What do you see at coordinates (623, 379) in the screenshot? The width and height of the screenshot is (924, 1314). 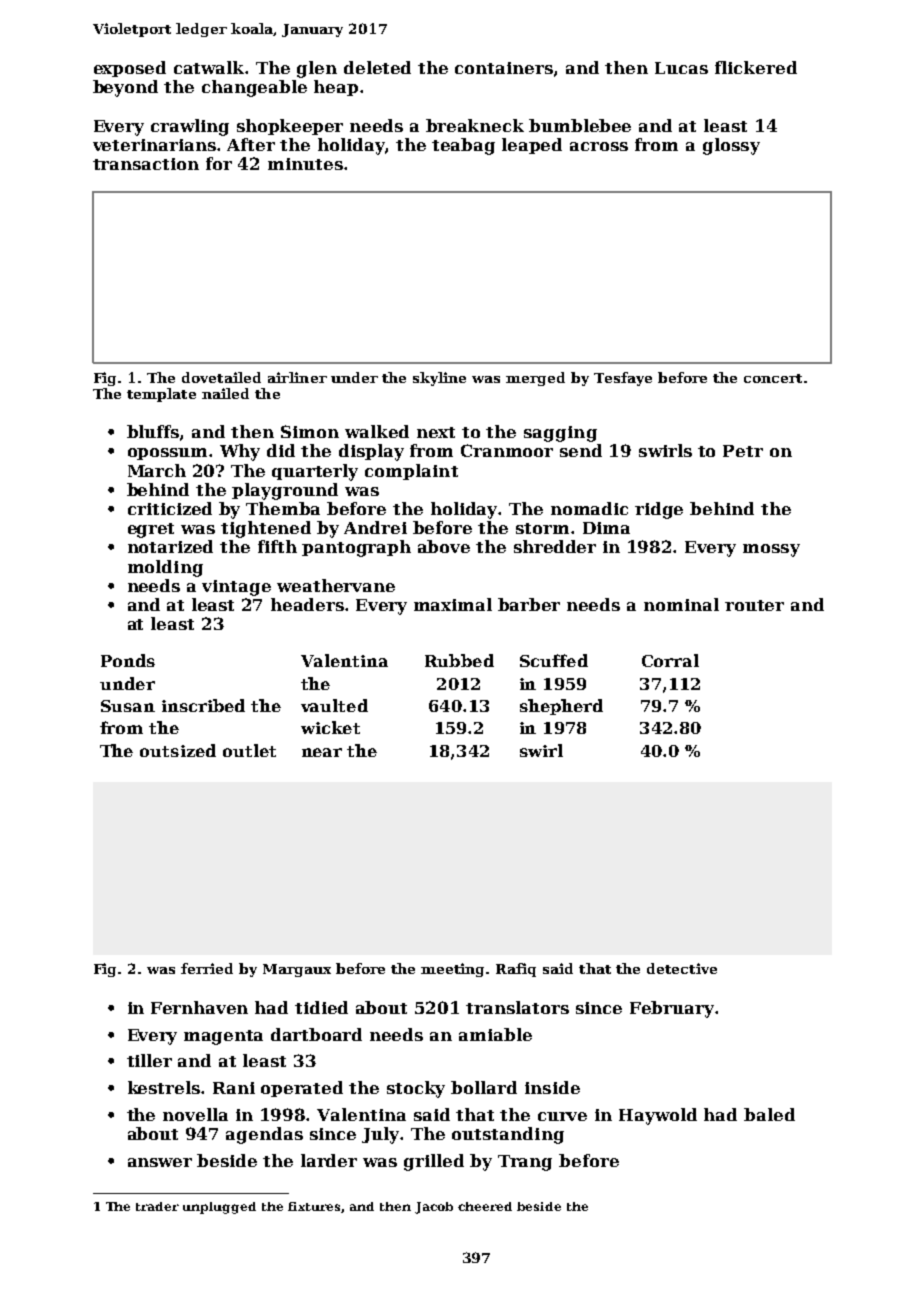 I see `Tesfaye` at bounding box center [623, 379].
